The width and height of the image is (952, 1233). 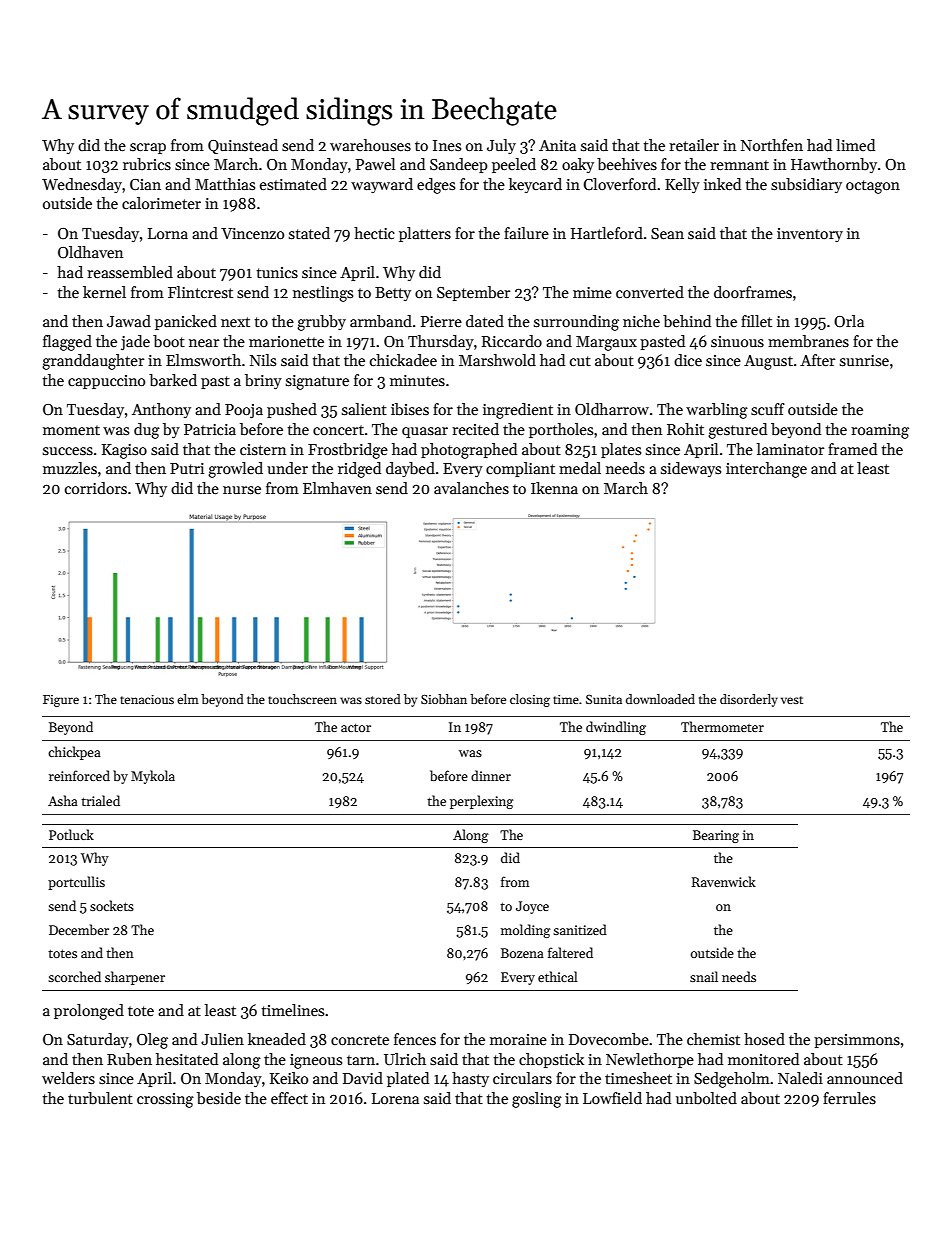 I want to click on nurse, so click(x=242, y=490).
